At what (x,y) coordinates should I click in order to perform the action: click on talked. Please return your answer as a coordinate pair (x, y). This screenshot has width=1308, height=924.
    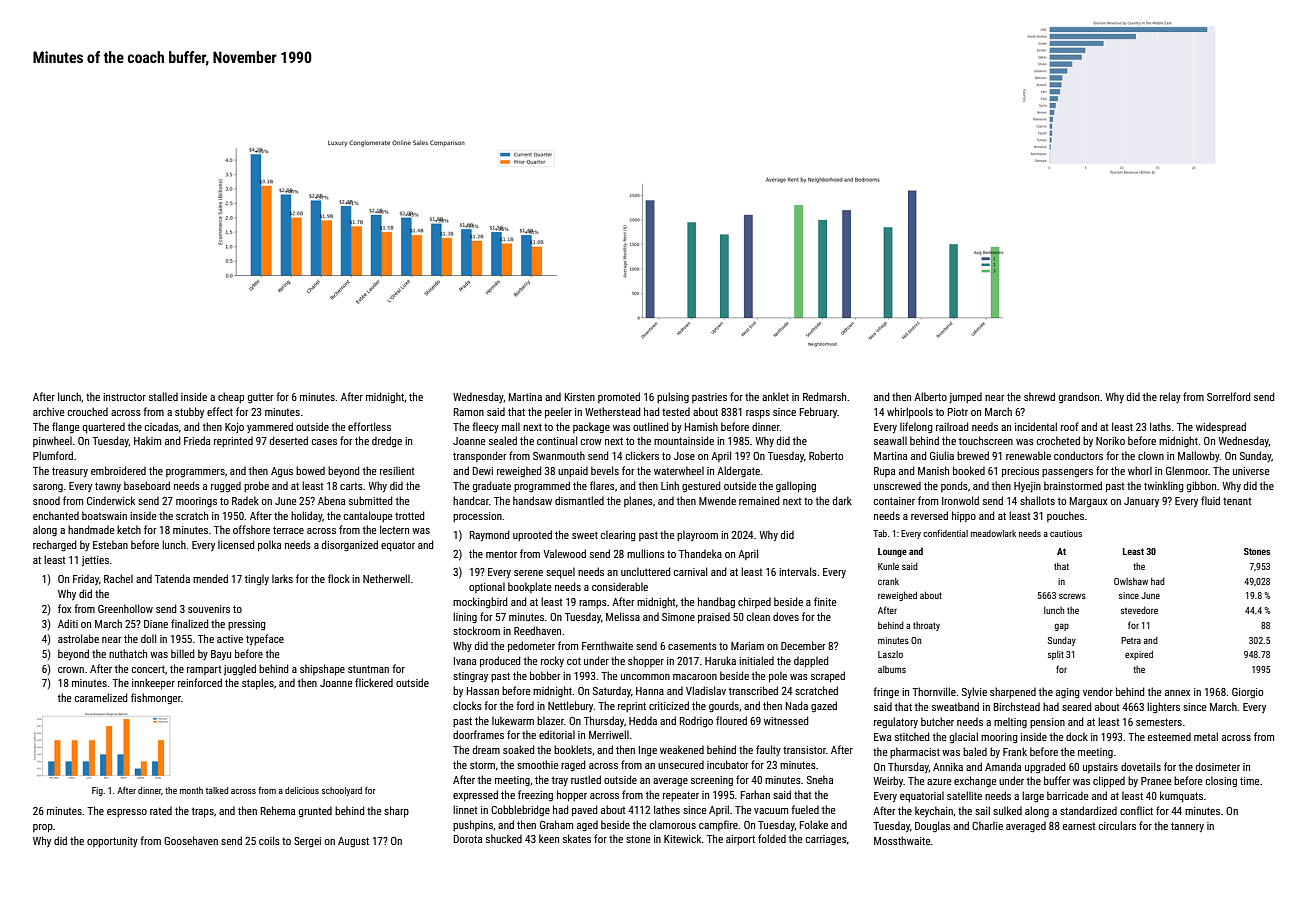
    Looking at the image, I should click on (217, 790).
